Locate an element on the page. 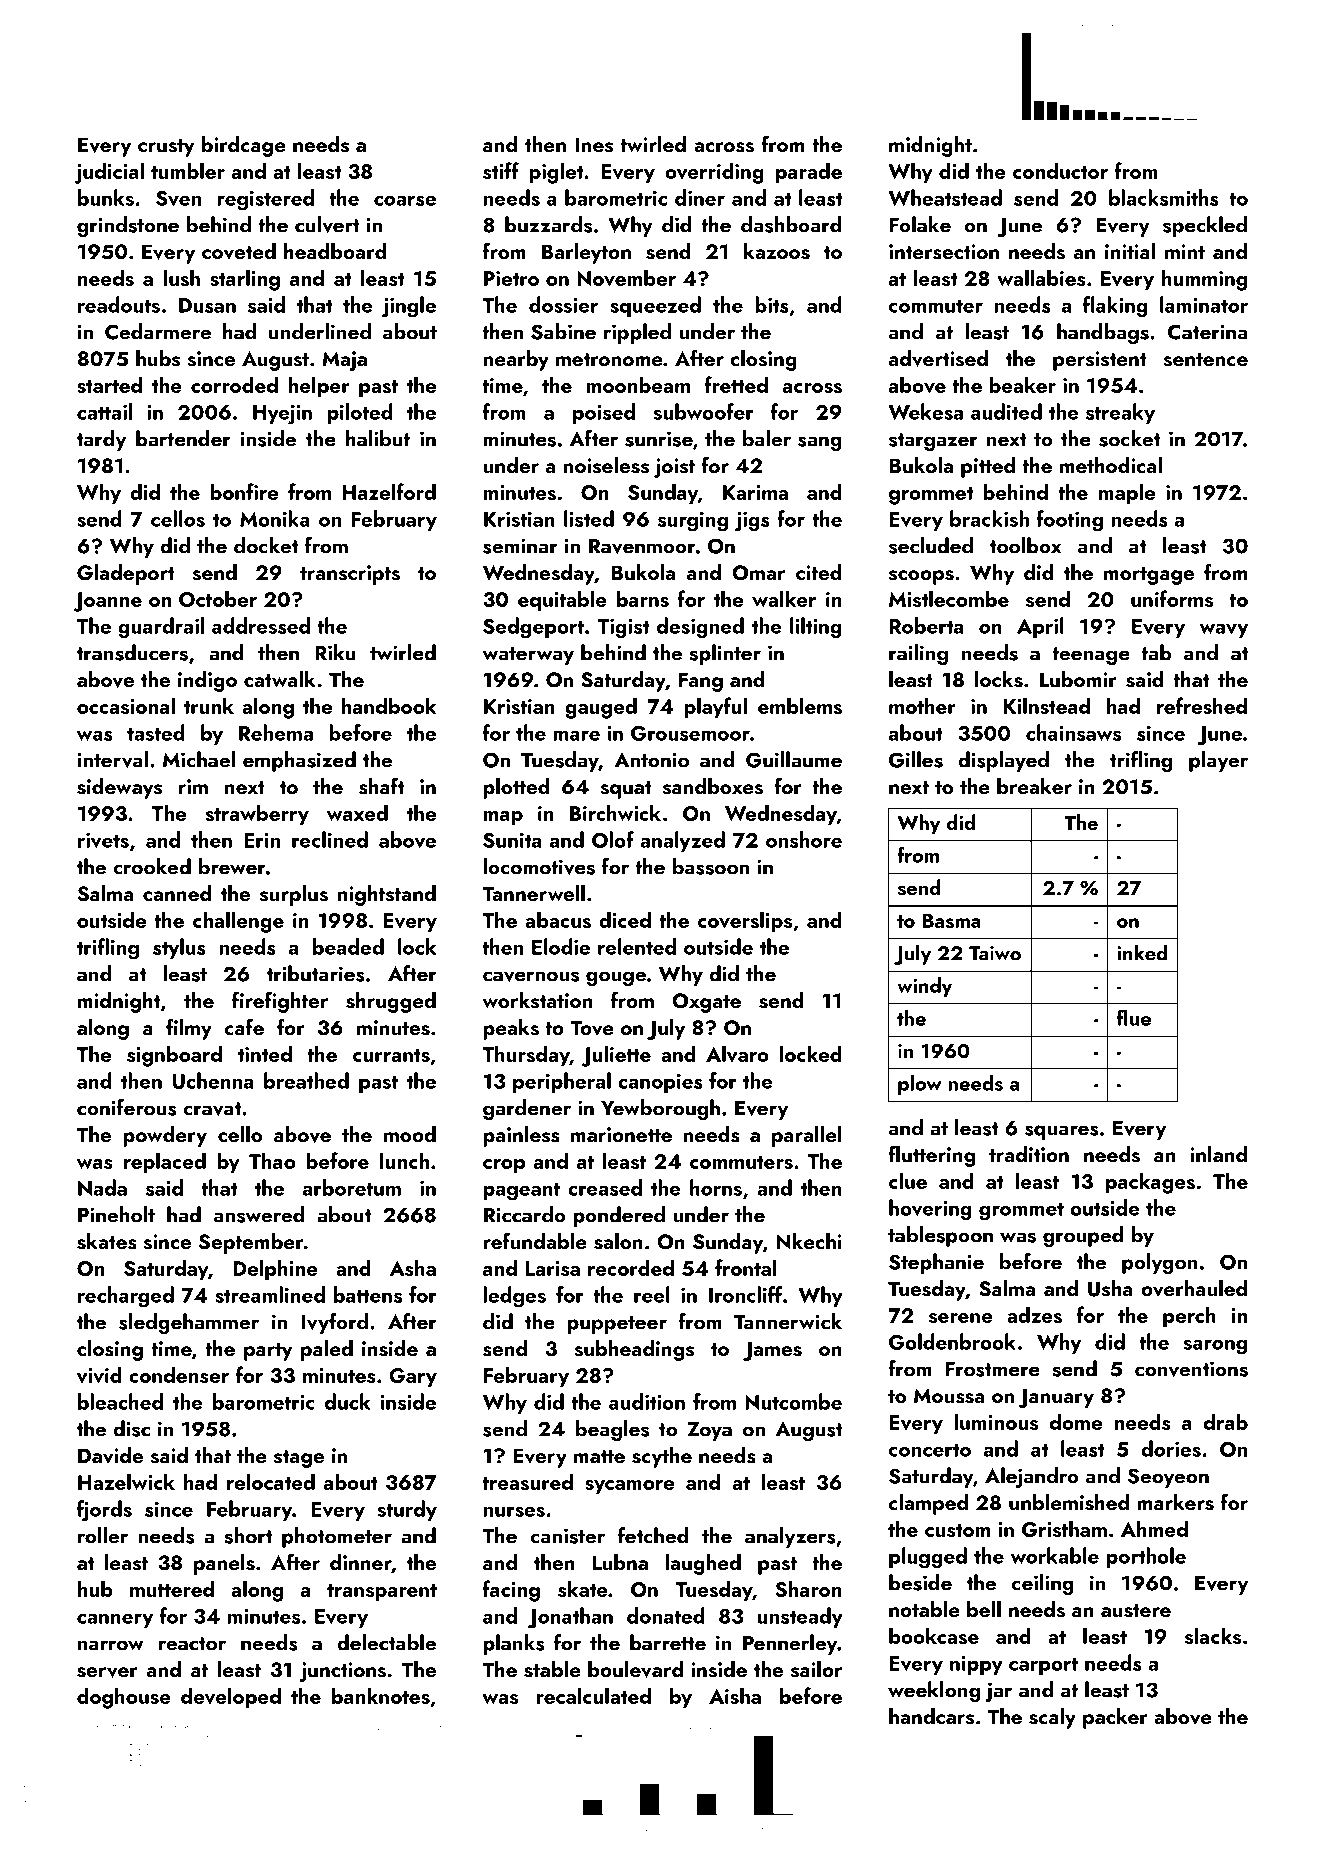 The width and height of the page is (1325, 1873). mare is located at coordinates (576, 736).
